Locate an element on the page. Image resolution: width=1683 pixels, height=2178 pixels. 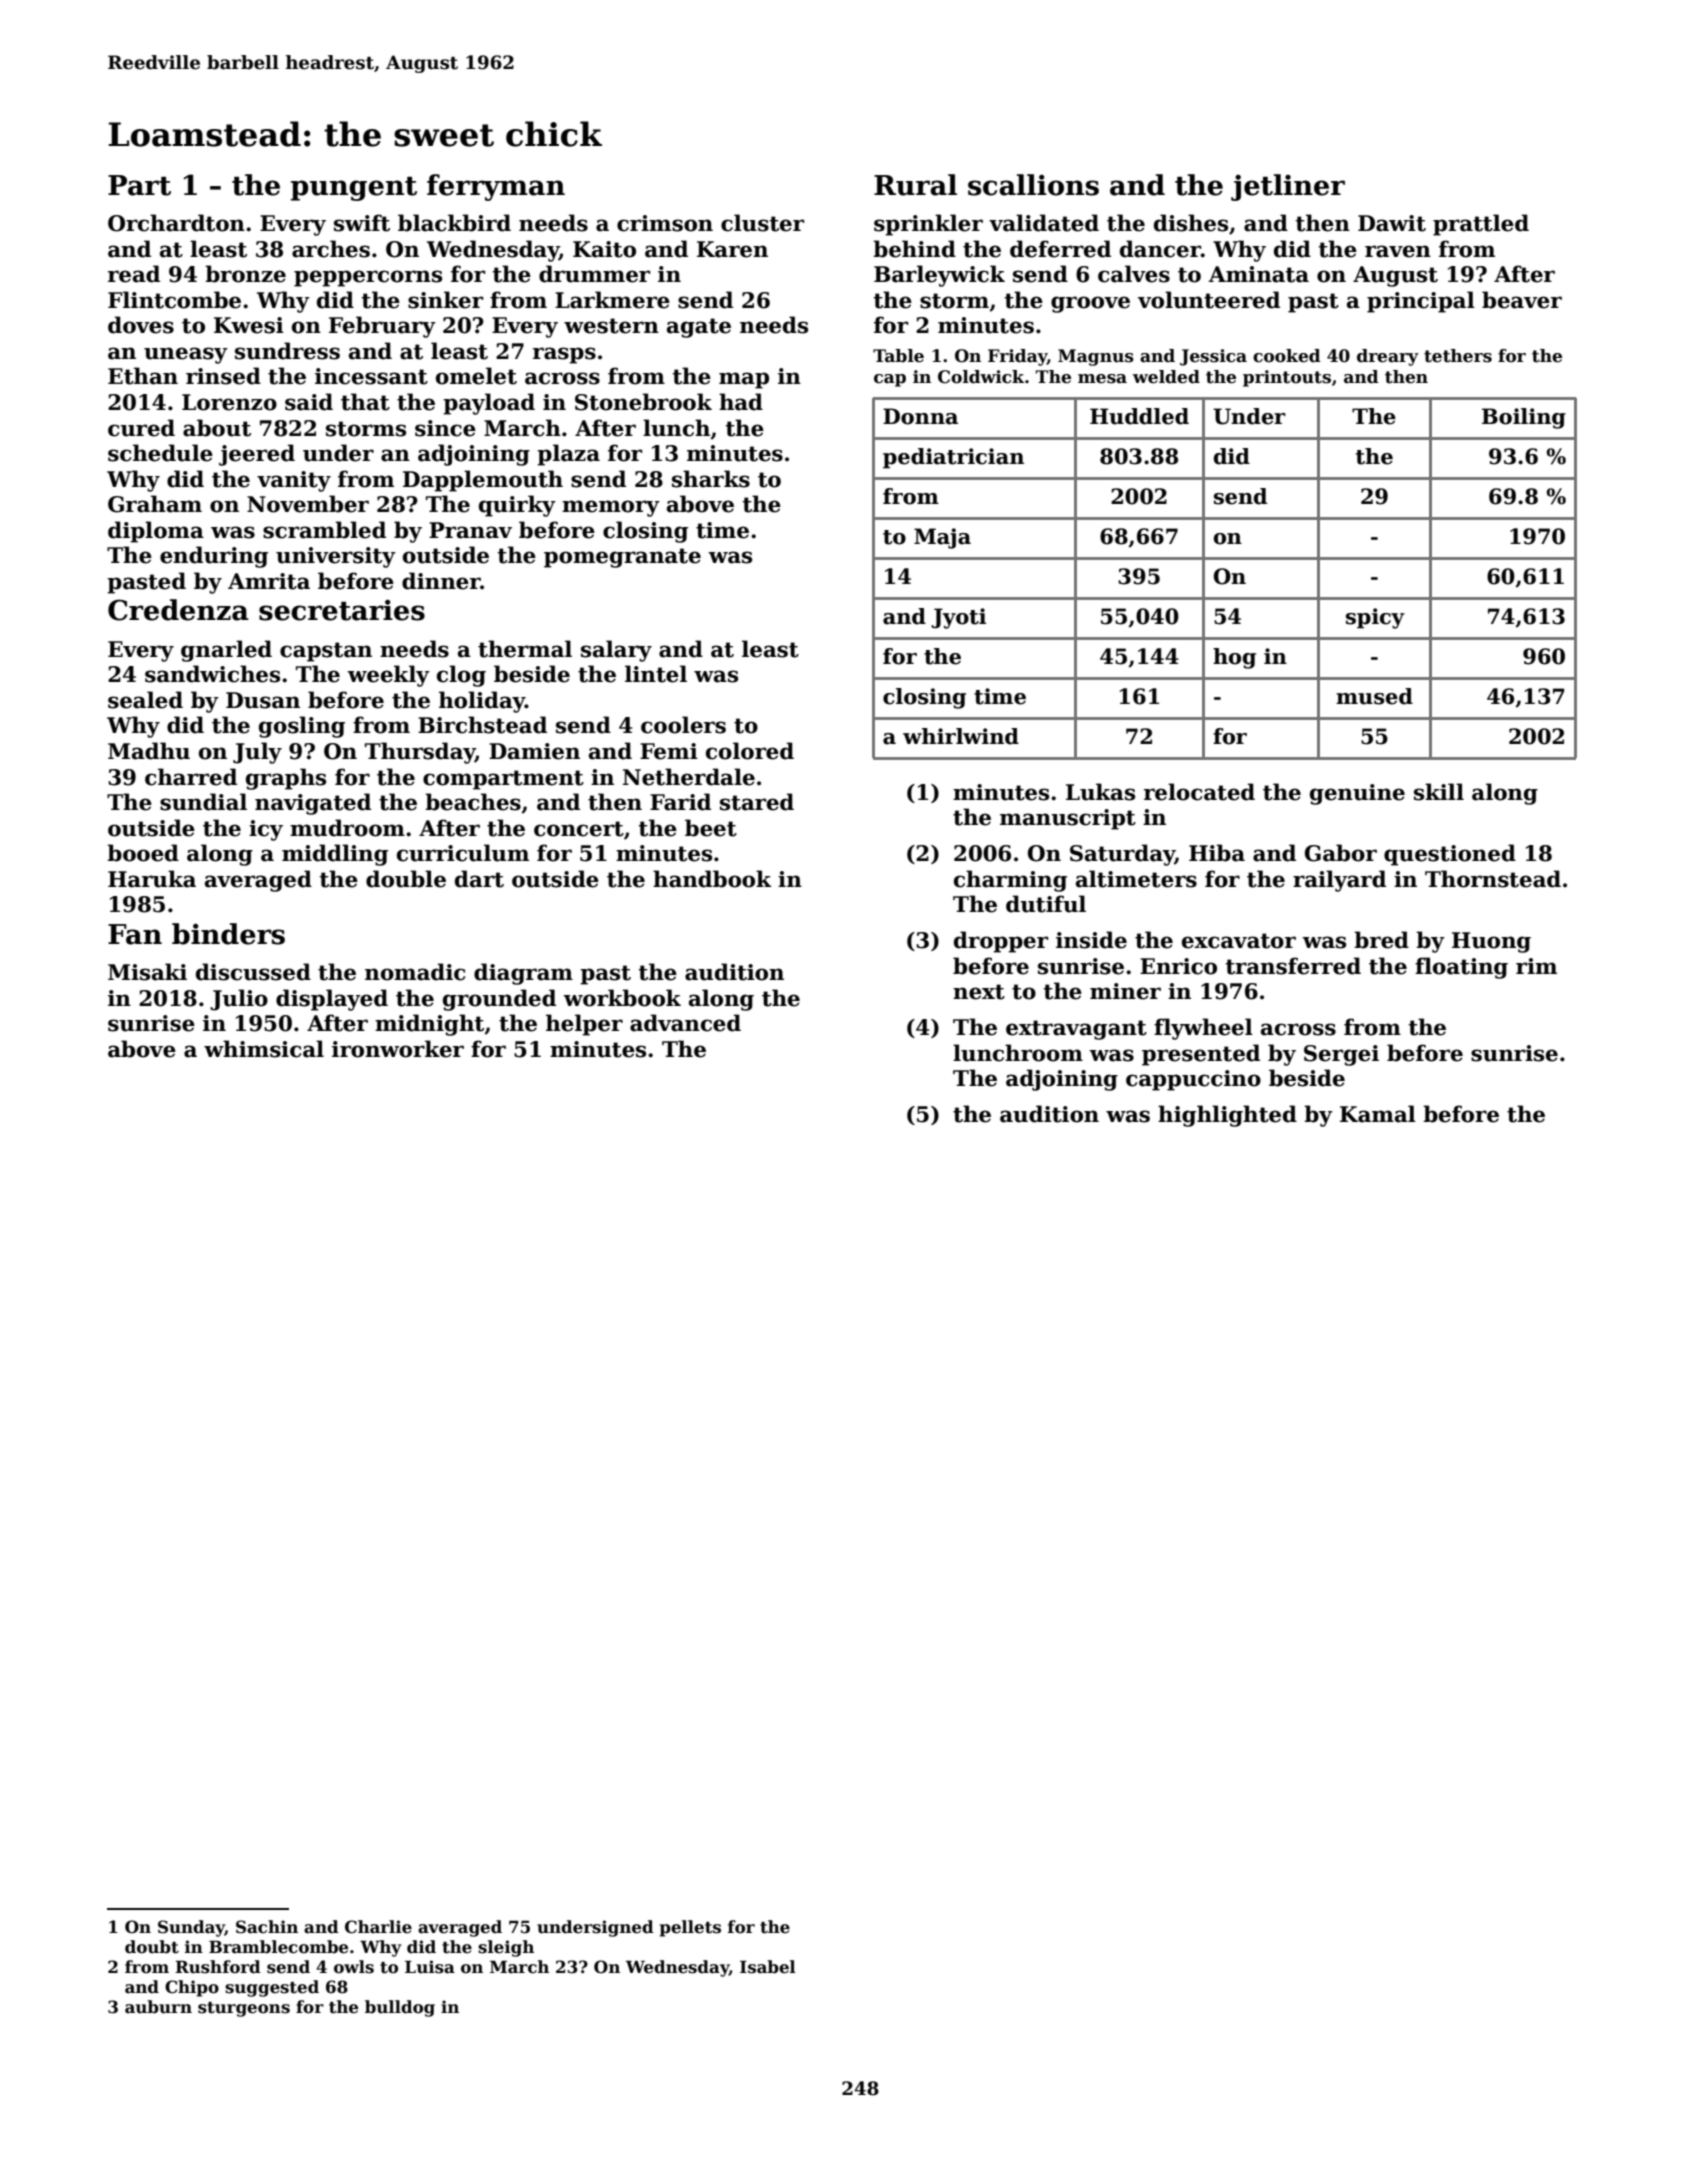
vanity is located at coordinates (294, 481).
